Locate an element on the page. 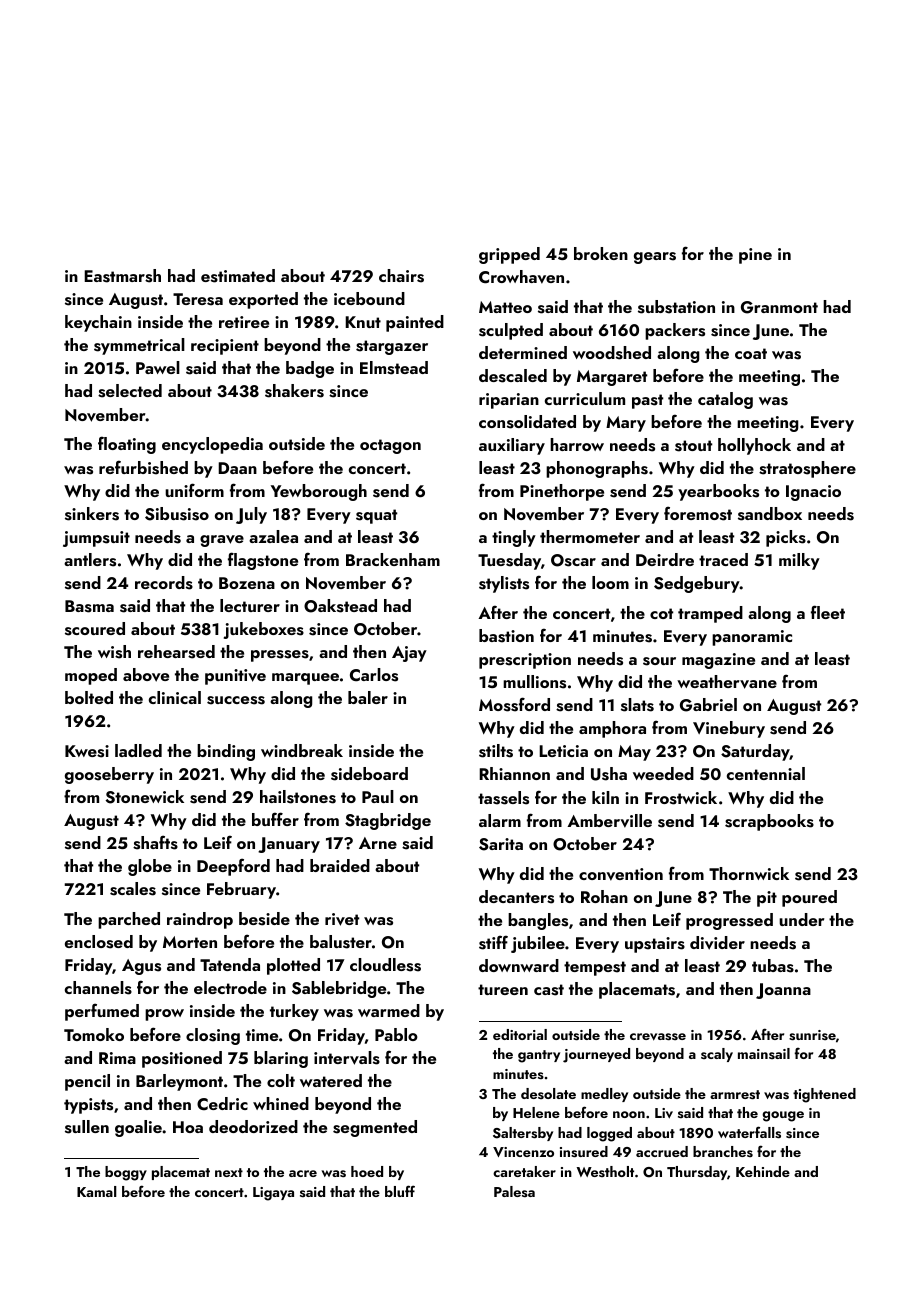 This page has width=924, height=1308. fleet is located at coordinates (828, 612).
